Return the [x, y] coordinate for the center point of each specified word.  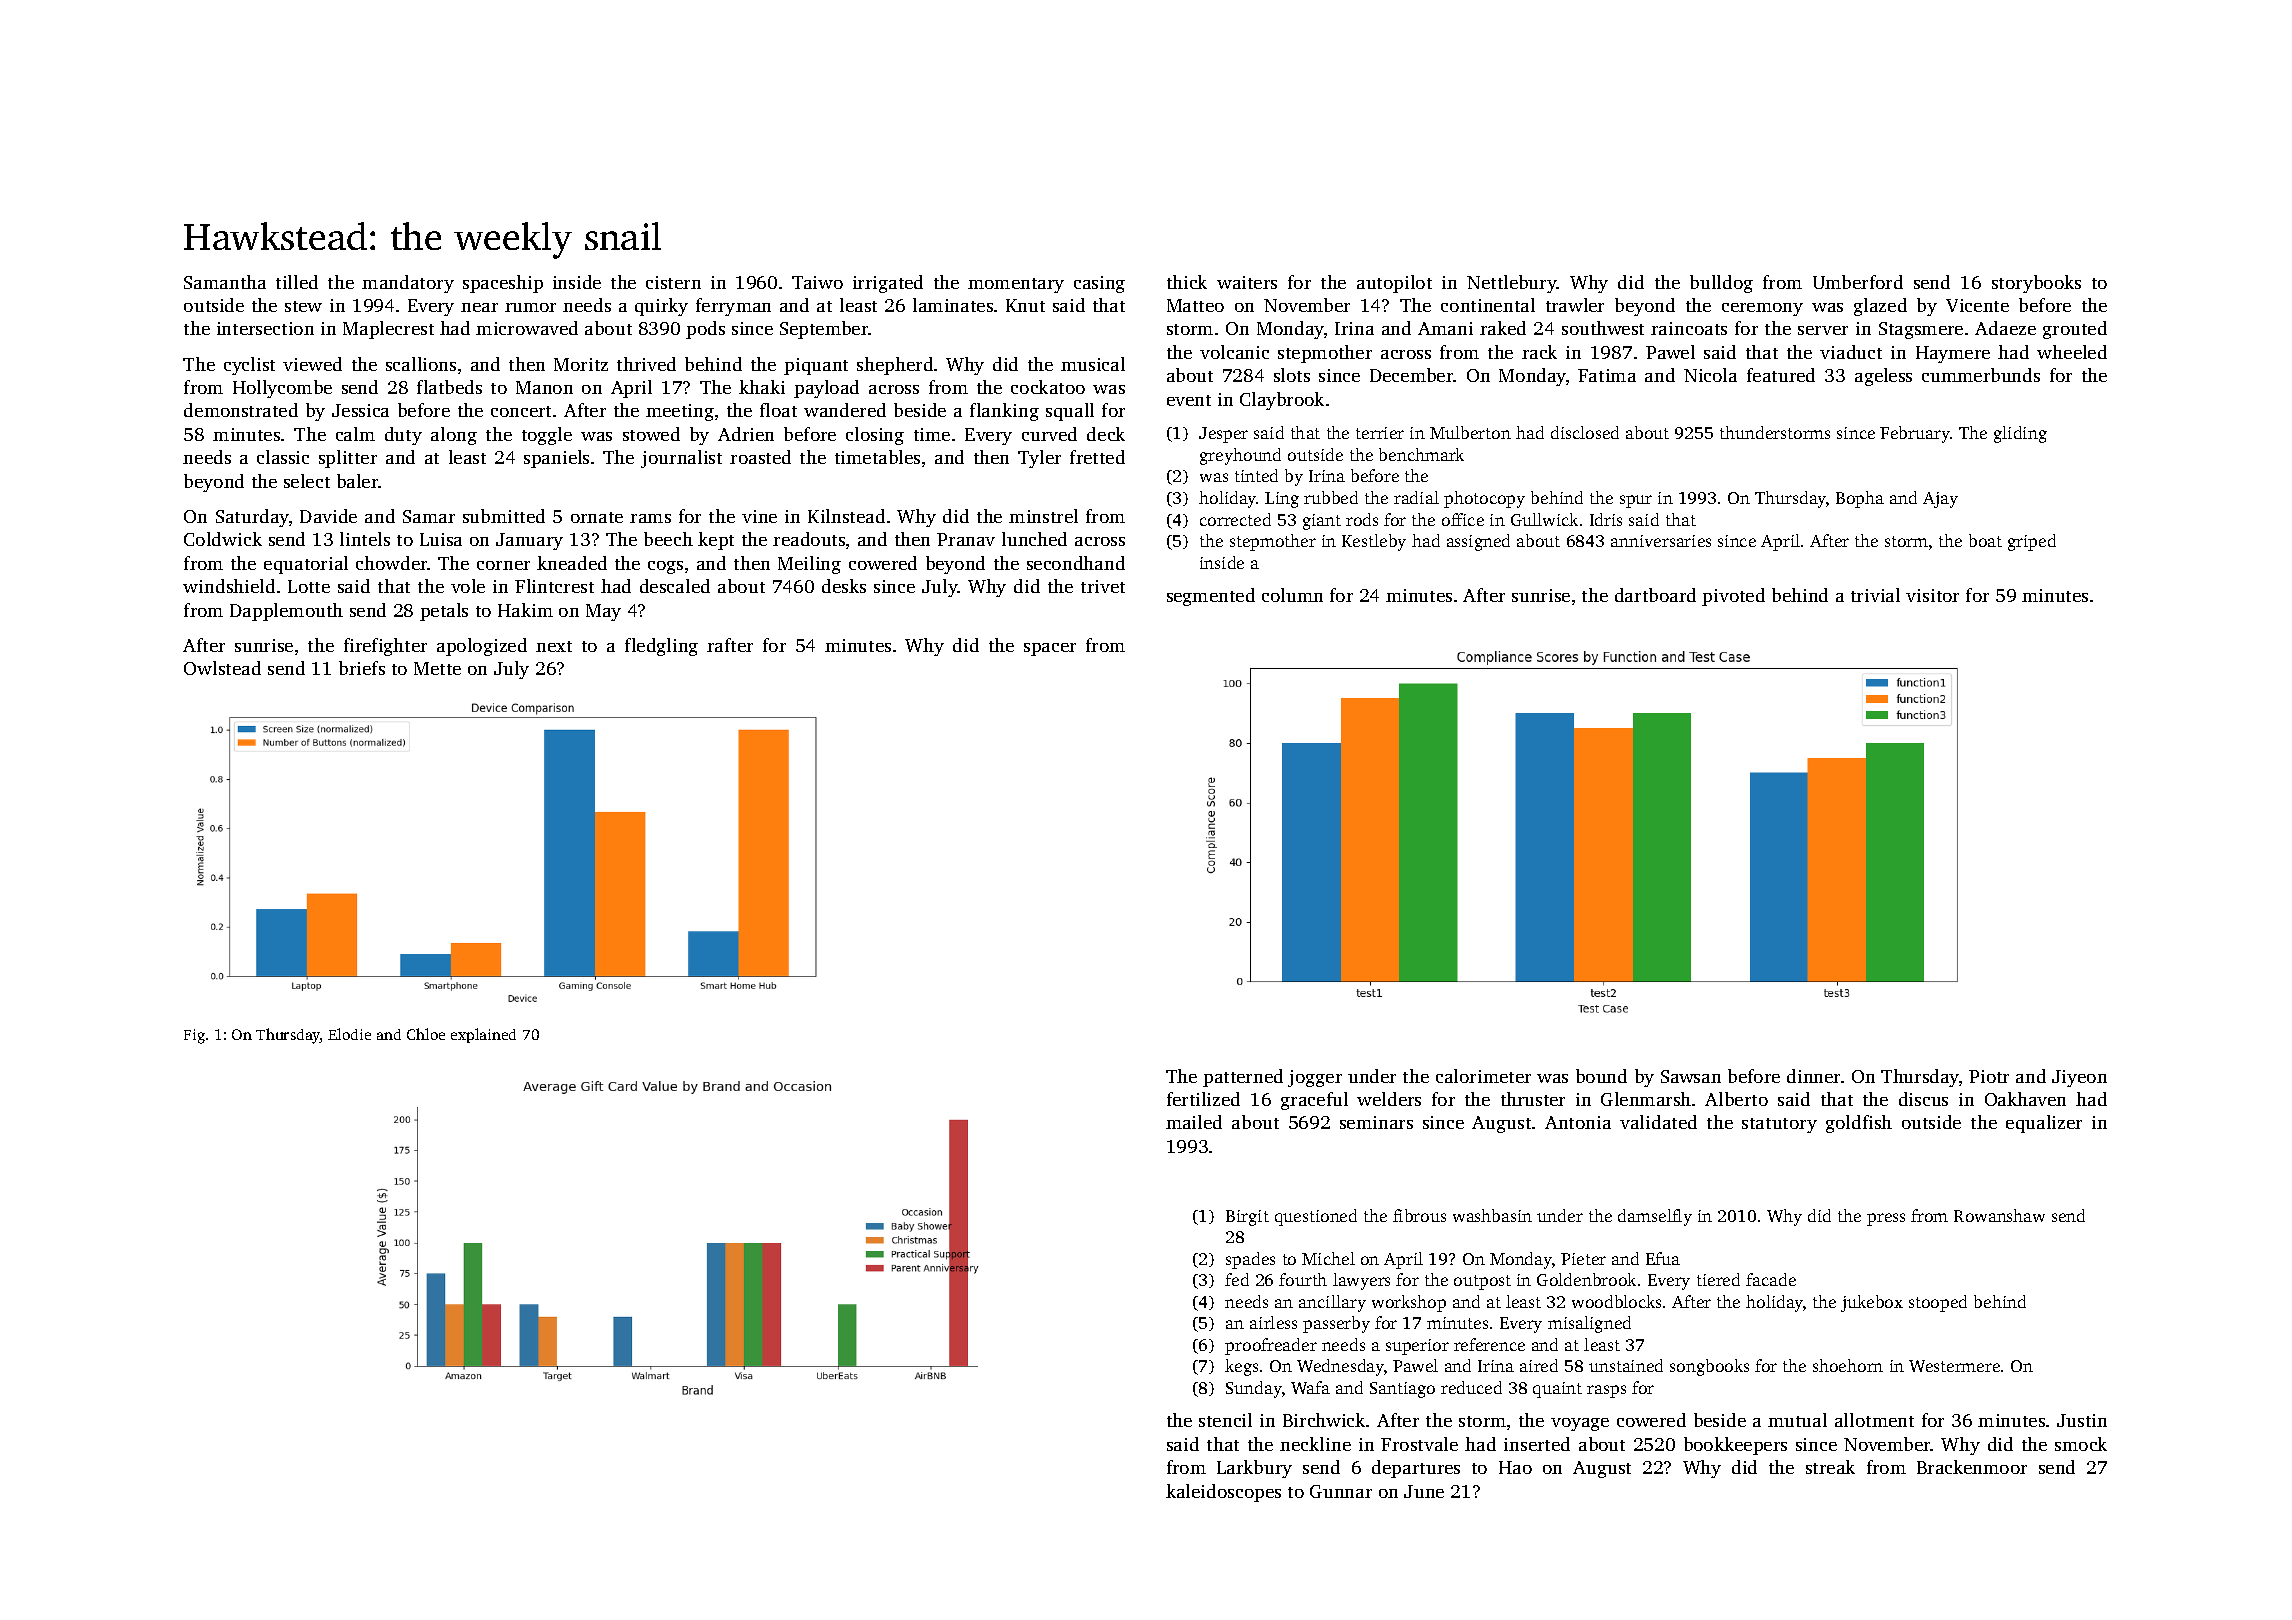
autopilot [1394, 284]
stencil [1225, 1420]
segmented [1211, 597]
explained [483, 1035]
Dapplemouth [286, 612]
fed [1237, 1279]
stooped [1938, 1303]
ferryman [733, 307]
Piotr [1989, 1076]
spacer [1050, 649]
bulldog [1721, 284]
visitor [1932, 595]
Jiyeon [2079, 1078]
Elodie [349, 1034]
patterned [1243, 1078]
